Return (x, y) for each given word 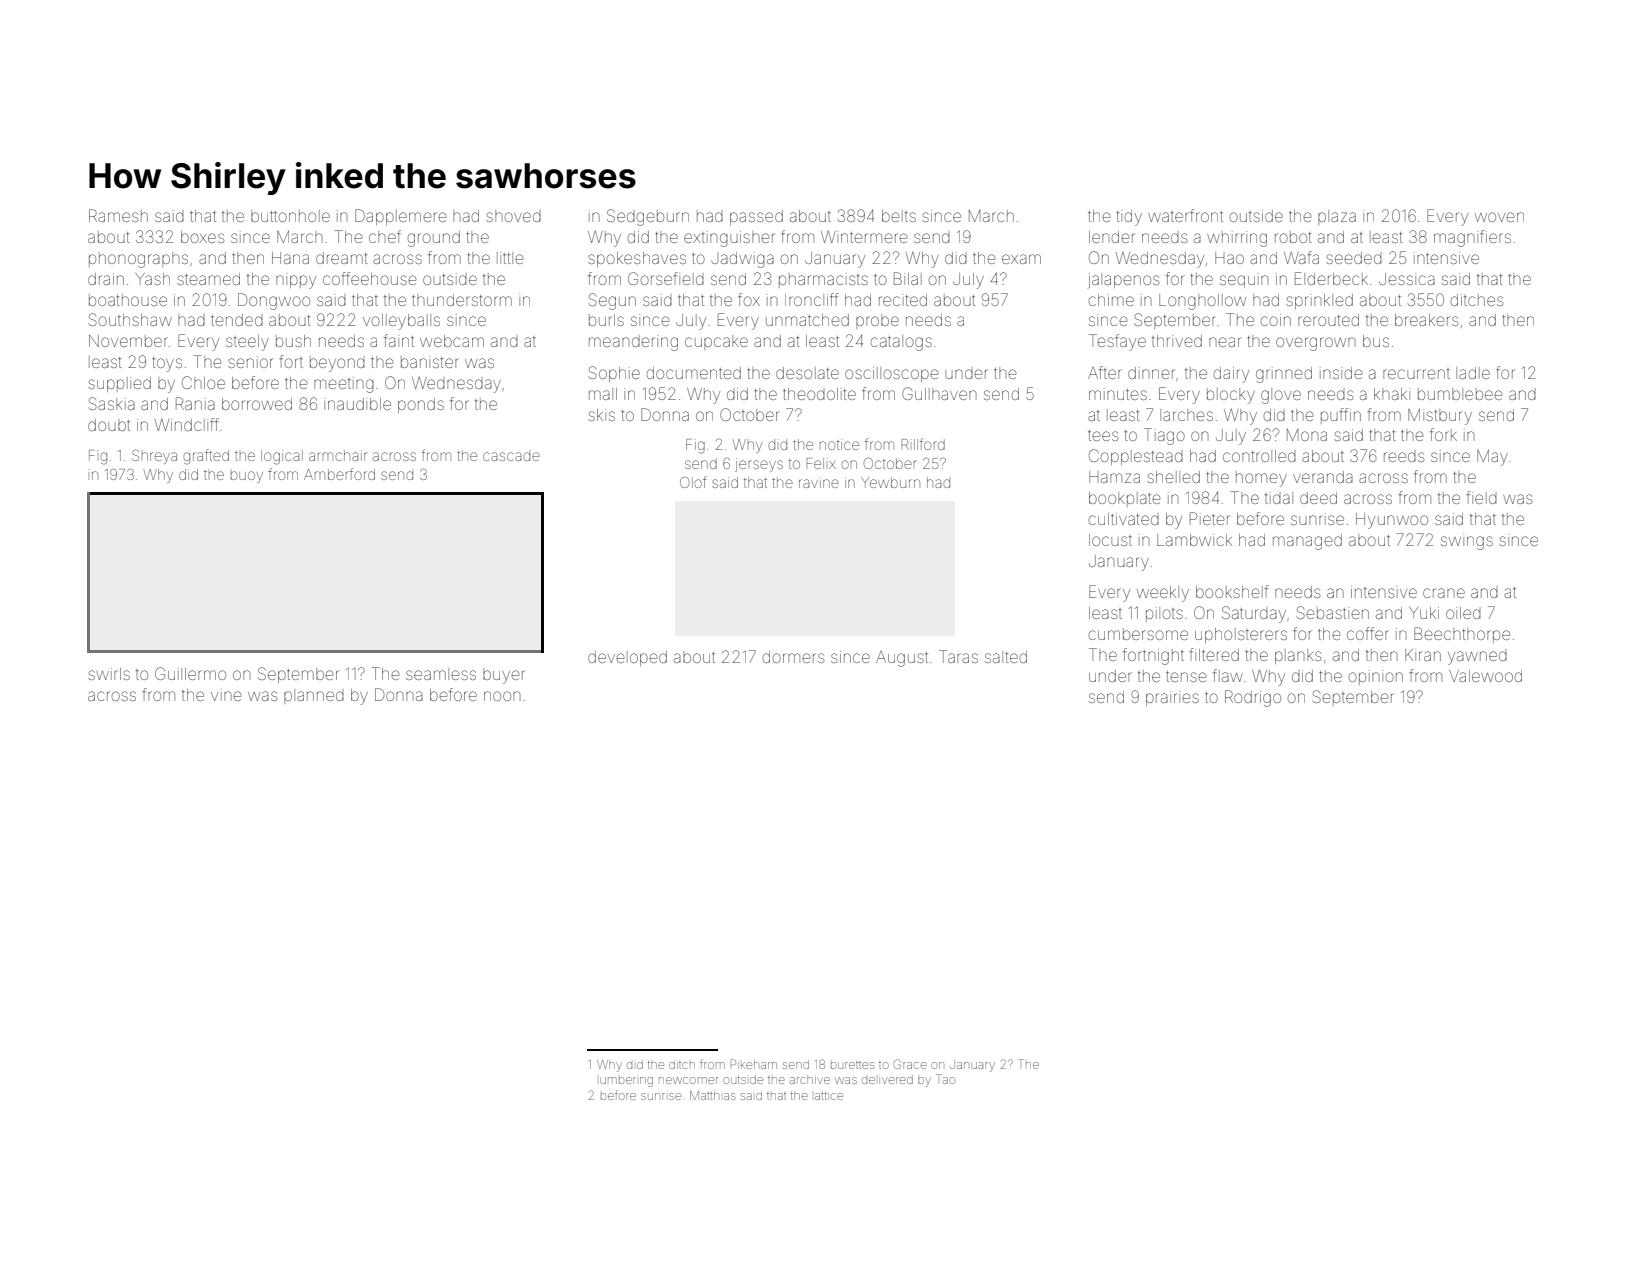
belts (899, 216)
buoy (246, 477)
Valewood (1485, 676)
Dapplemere (401, 217)
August (902, 659)
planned (314, 696)
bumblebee (1460, 394)
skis (601, 415)
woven (1499, 217)
